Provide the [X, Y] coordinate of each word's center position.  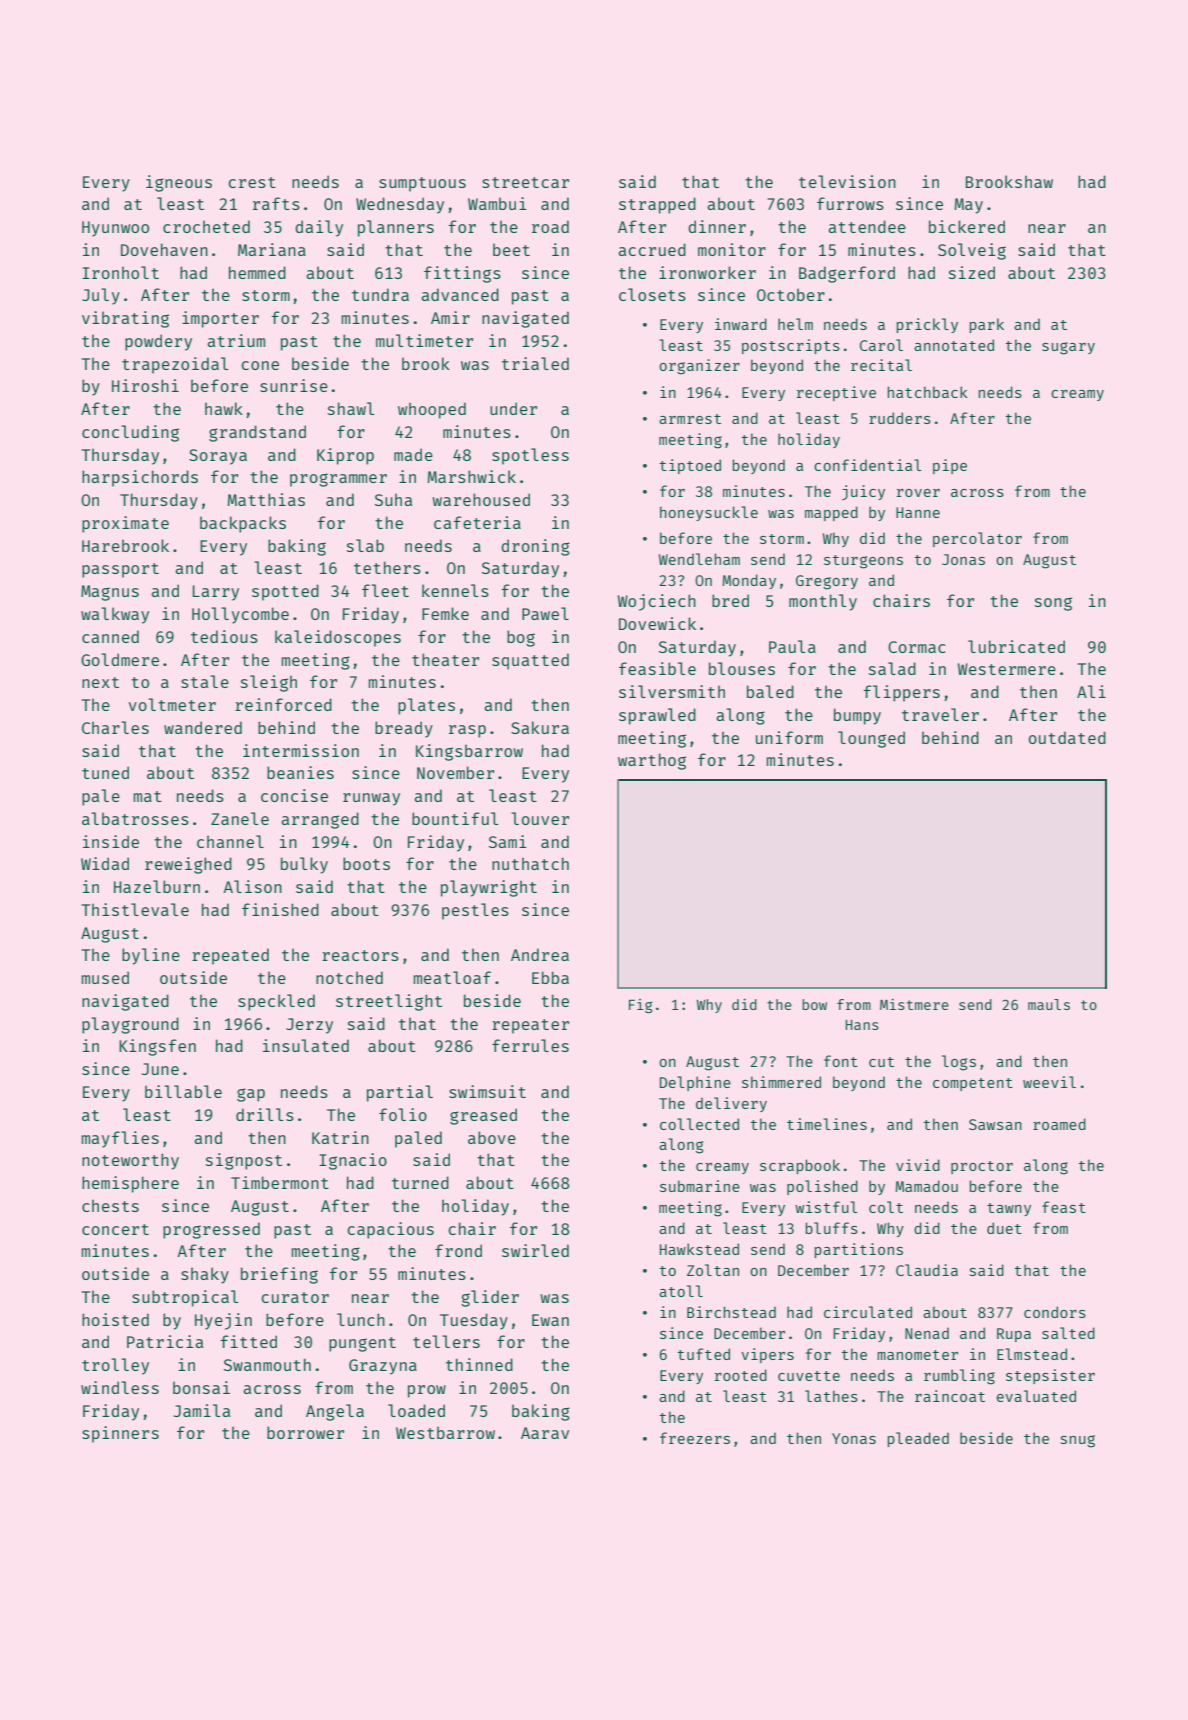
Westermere [1007, 669]
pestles [475, 911]
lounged [871, 739]
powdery [158, 342]
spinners [120, 1434]
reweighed [188, 865]
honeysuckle [709, 513]
